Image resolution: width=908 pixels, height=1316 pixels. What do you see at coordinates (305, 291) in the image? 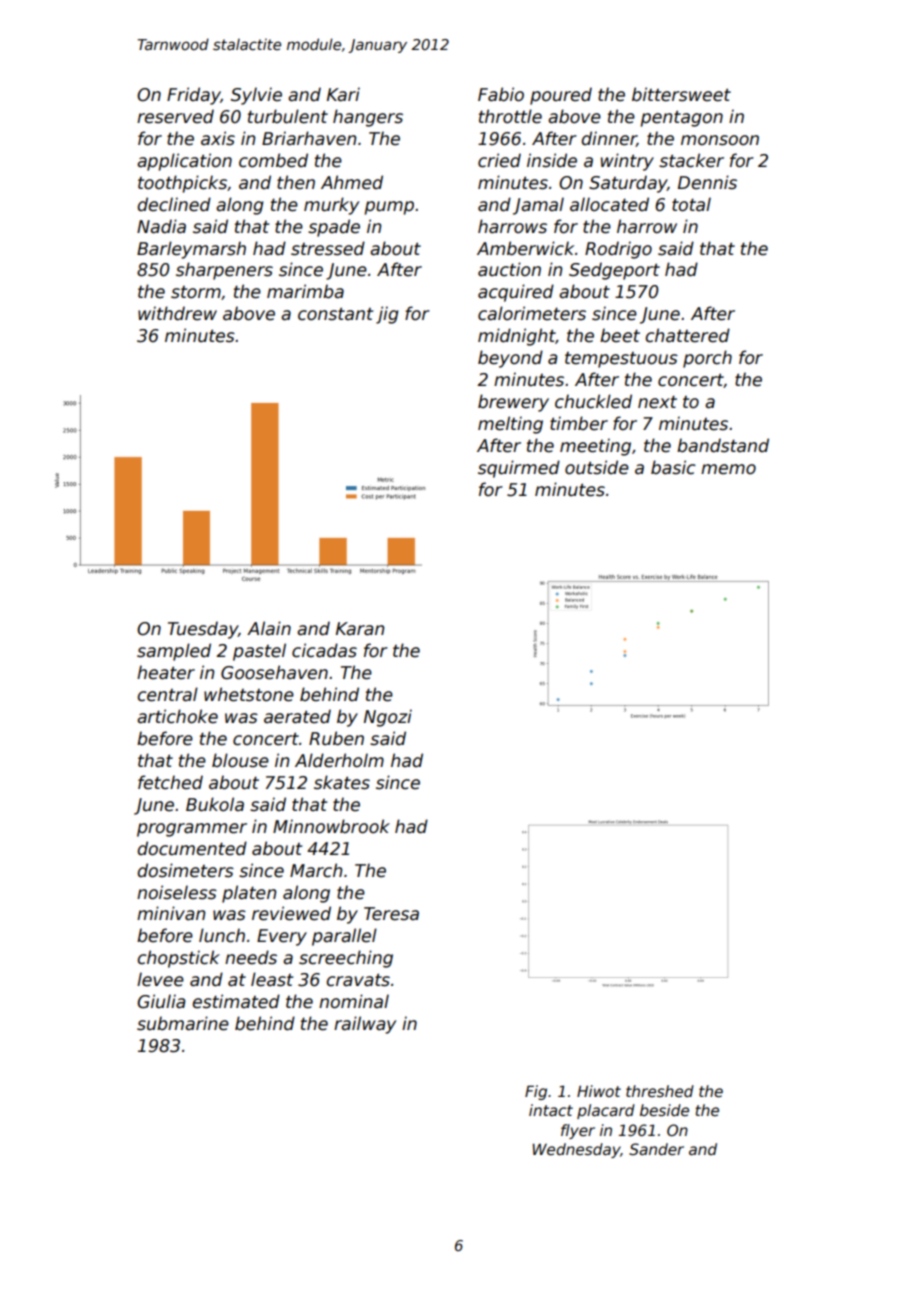
I see `marimba` at bounding box center [305, 291].
